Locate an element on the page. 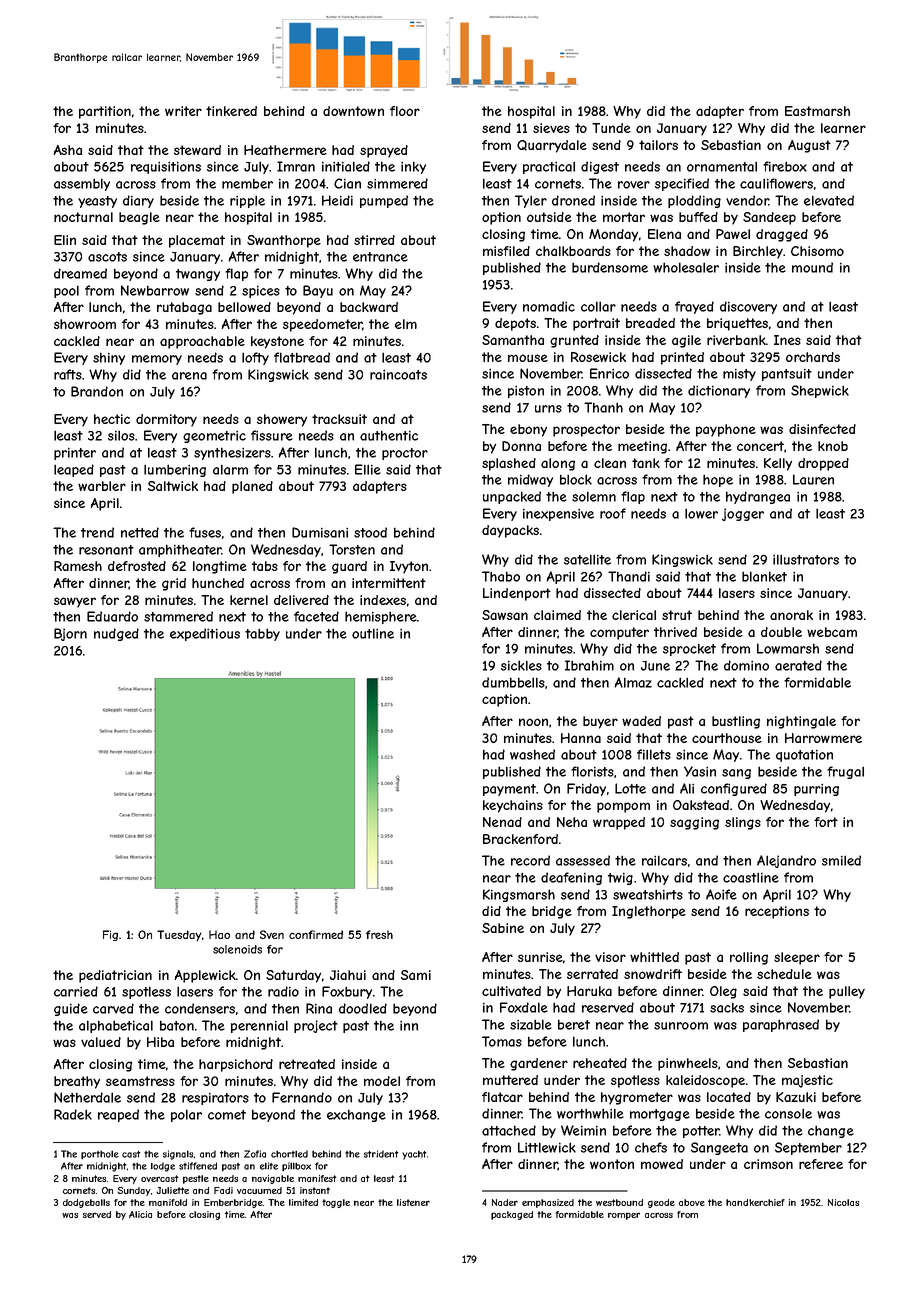 The image size is (924, 1308). tailors is located at coordinates (658, 145).
